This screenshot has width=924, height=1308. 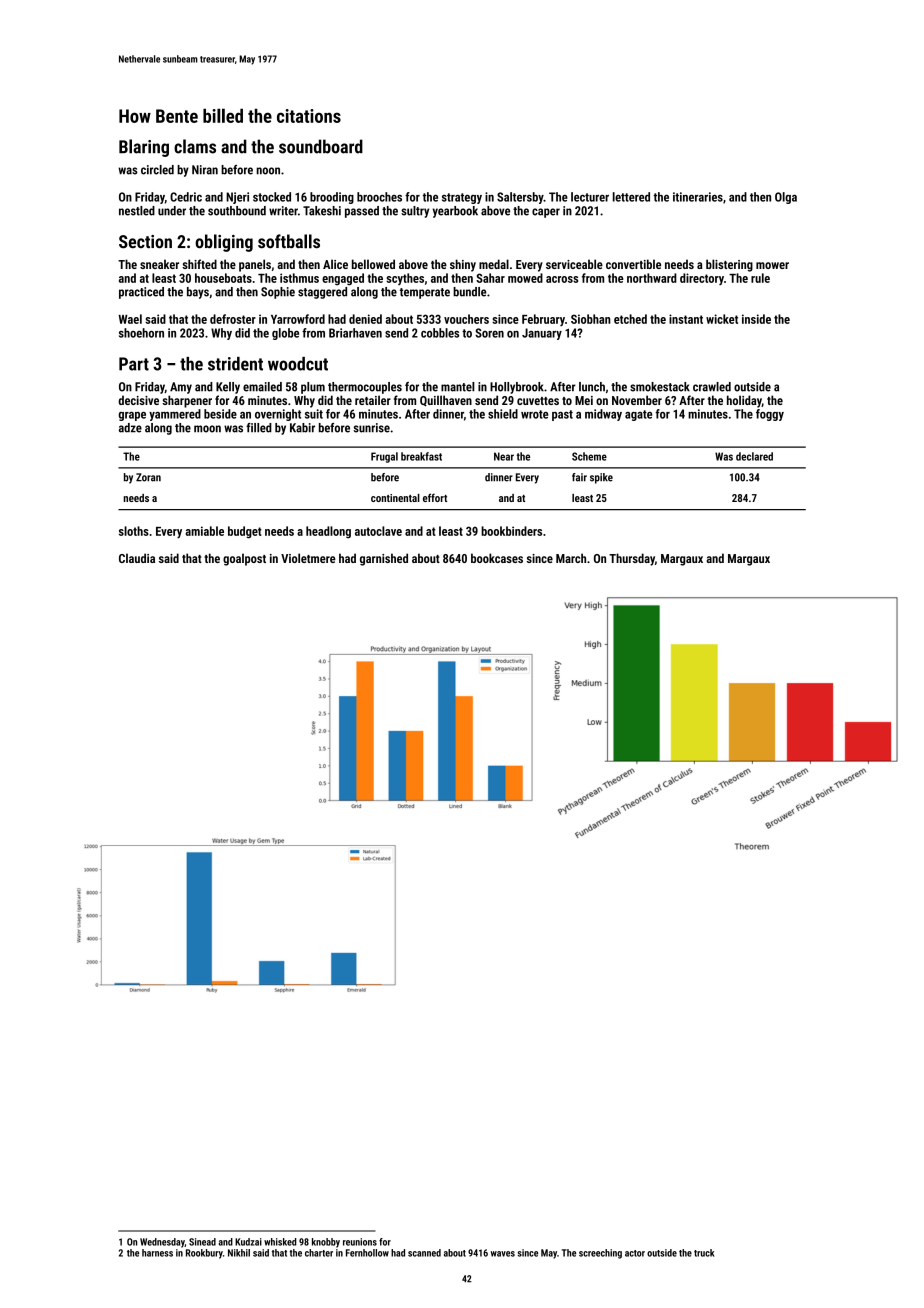 What do you see at coordinates (280, 1242) in the screenshot?
I see `whisked` at bounding box center [280, 1242].
